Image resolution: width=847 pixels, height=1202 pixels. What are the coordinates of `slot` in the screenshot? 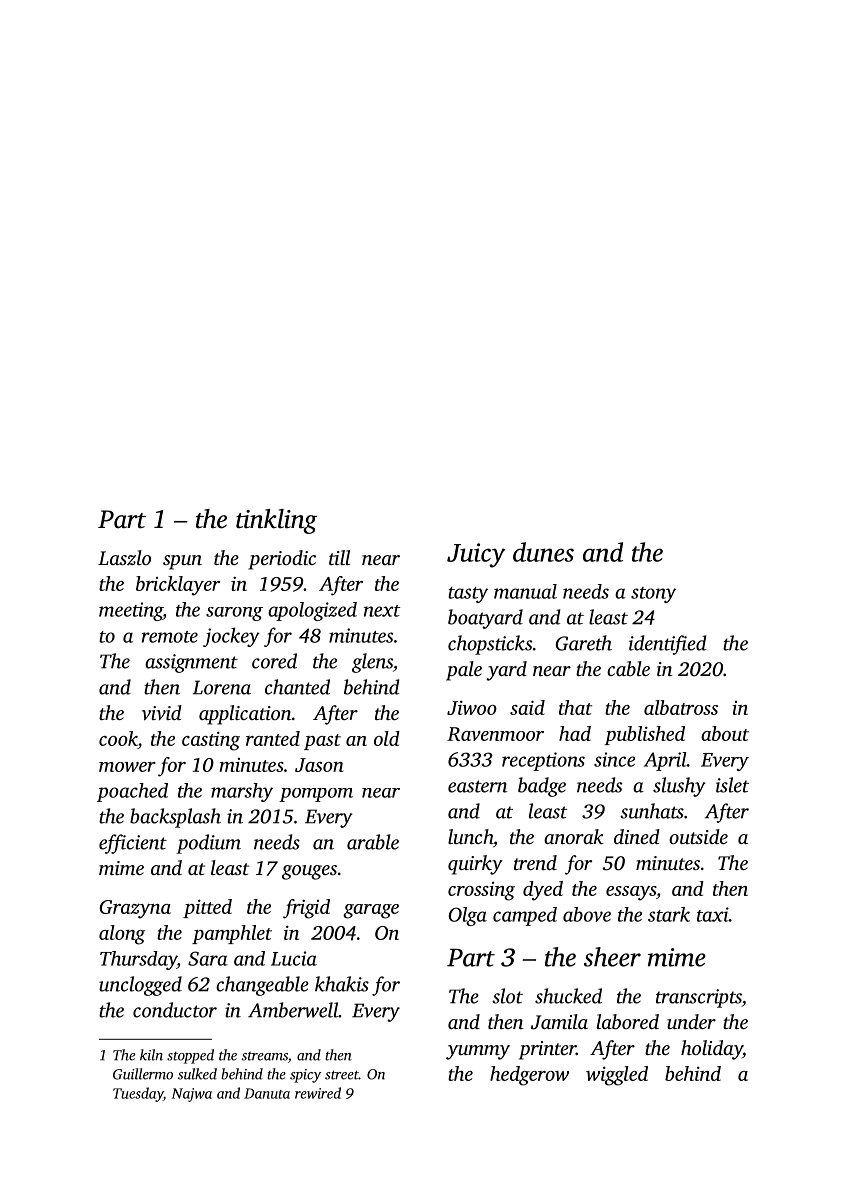 It's located at (507, 996).
